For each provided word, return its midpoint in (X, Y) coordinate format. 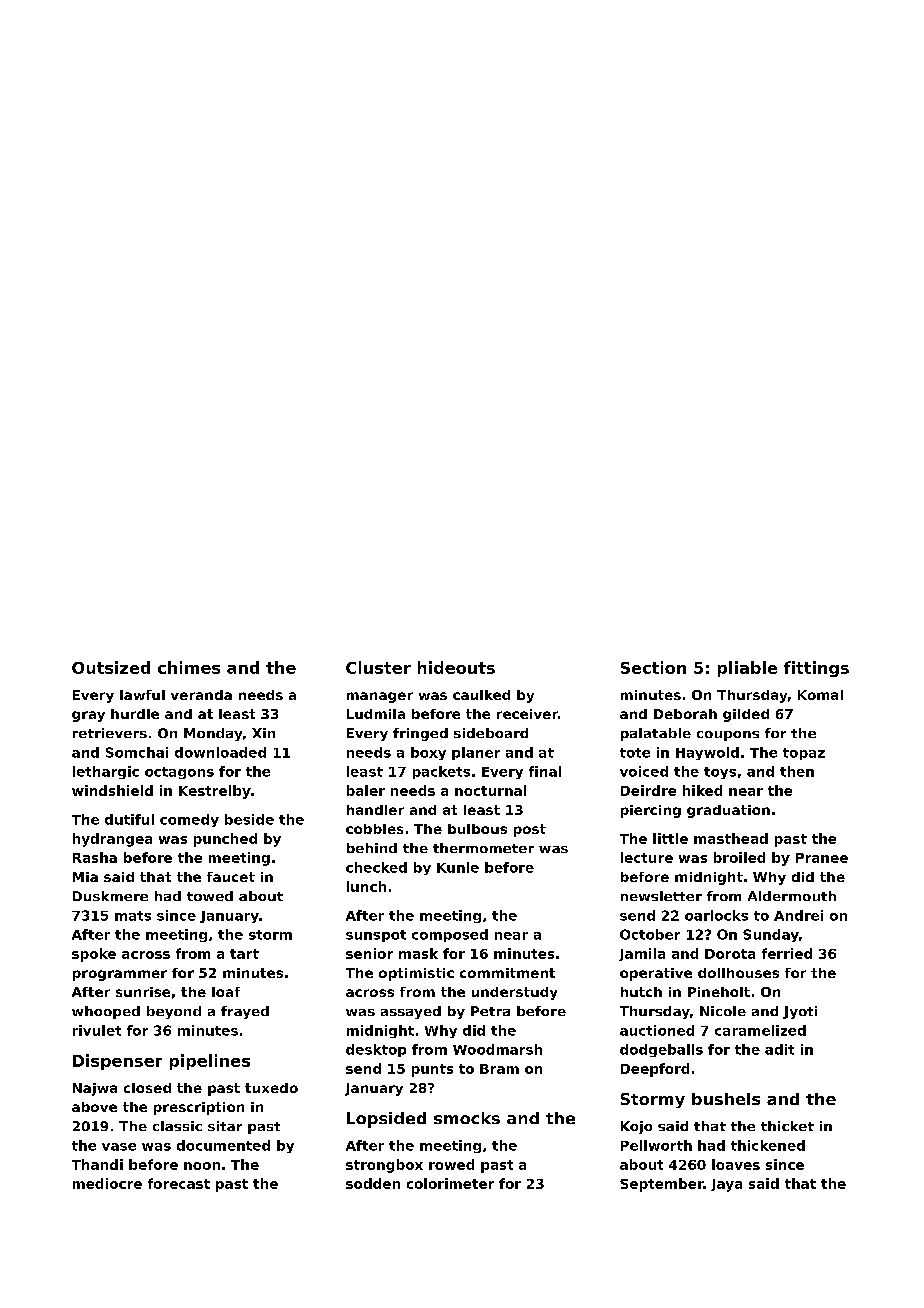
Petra (490, 1011)
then (797, 771)
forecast (179, 1183)
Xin (263, 733)
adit (779, 1049)
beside (249, 819)
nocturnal (490, 790)
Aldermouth (792, 896)
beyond (174, 1012)
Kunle (458, 867)
